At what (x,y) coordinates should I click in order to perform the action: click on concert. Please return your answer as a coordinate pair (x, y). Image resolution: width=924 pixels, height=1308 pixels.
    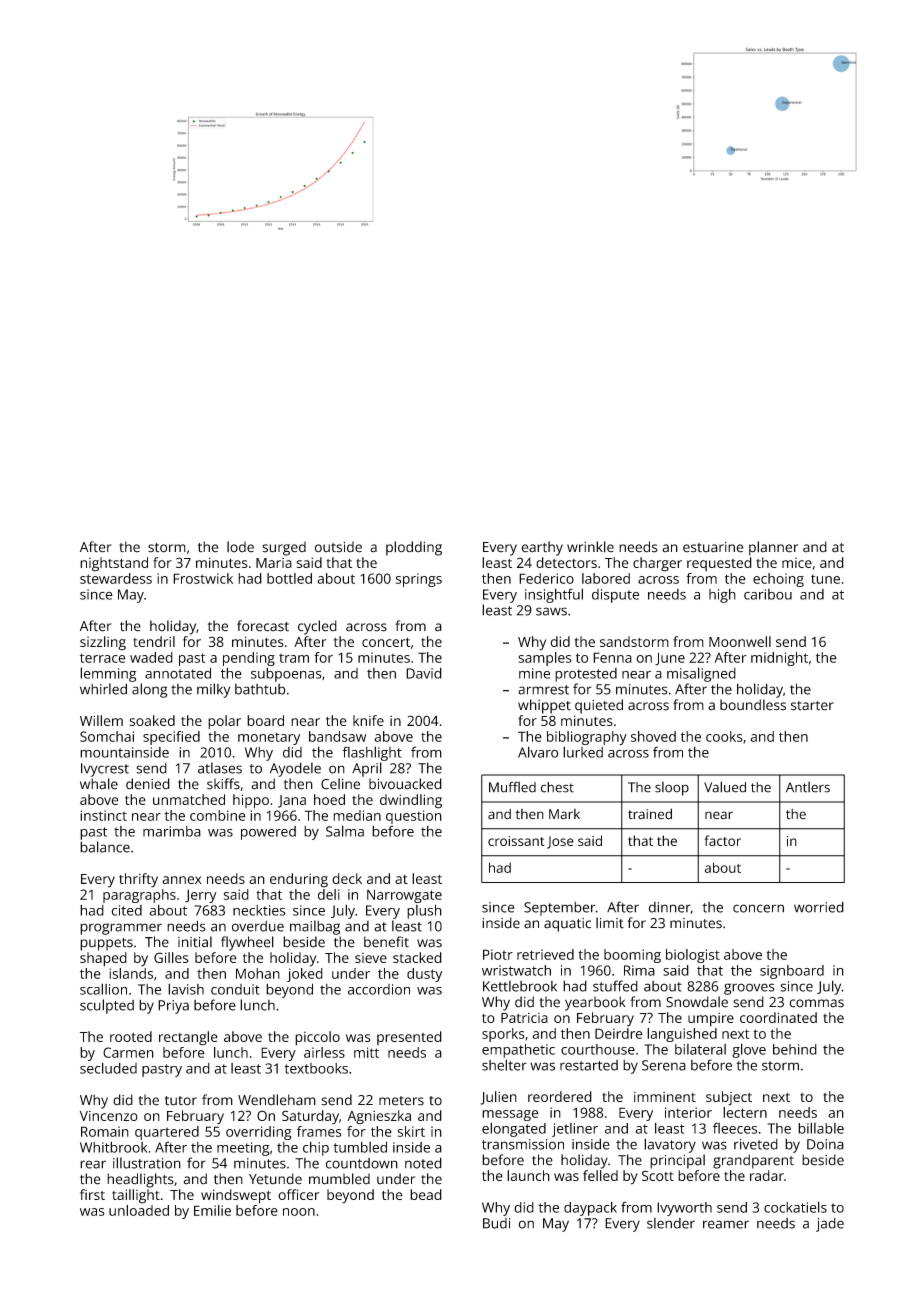
    Looking at the image, I should click on (386, 642).
